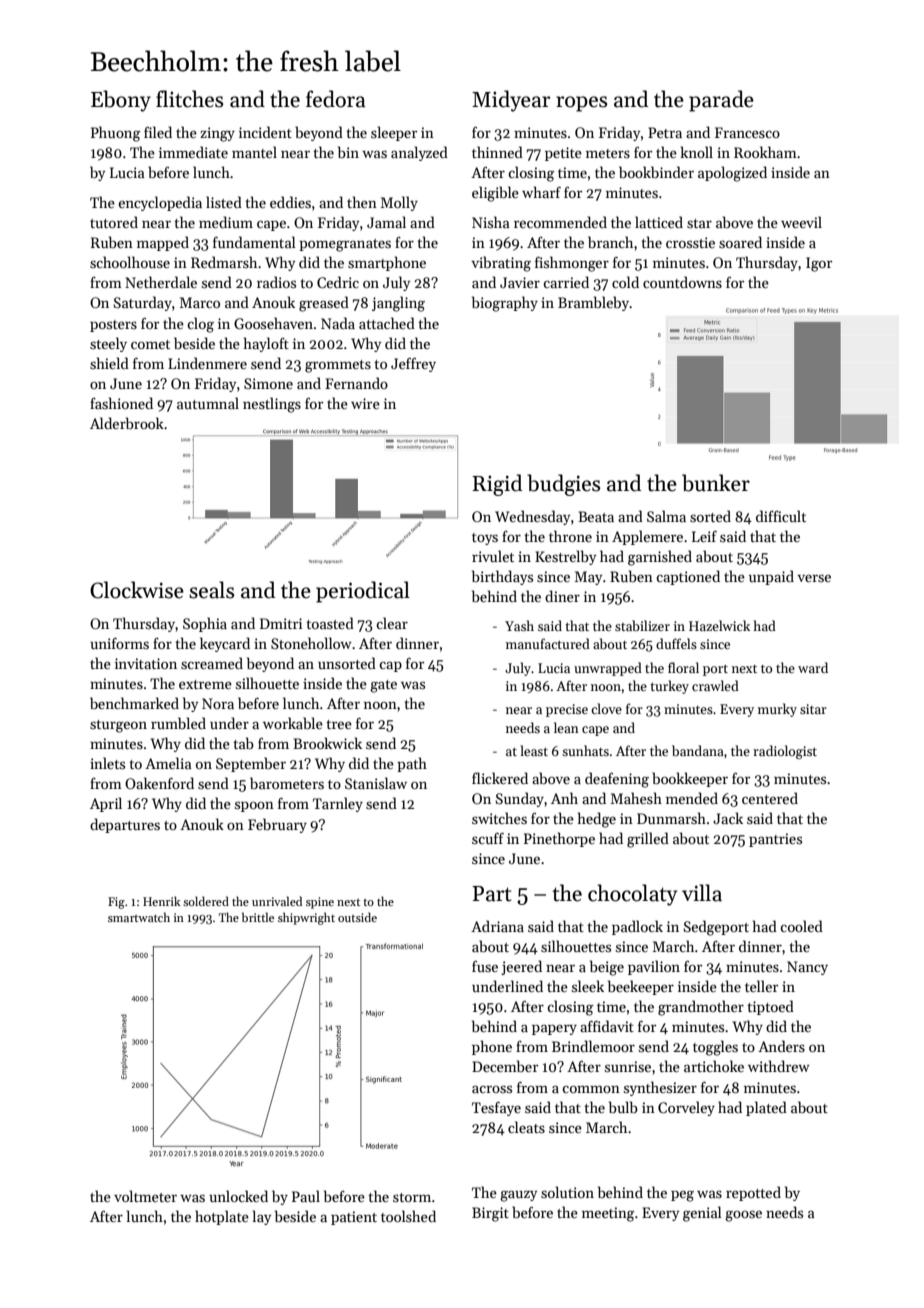 This screenshot has width=924, height=1308. Describe the element at coordinates (492, 1089) in the screenshot. I see `across` at that location.
